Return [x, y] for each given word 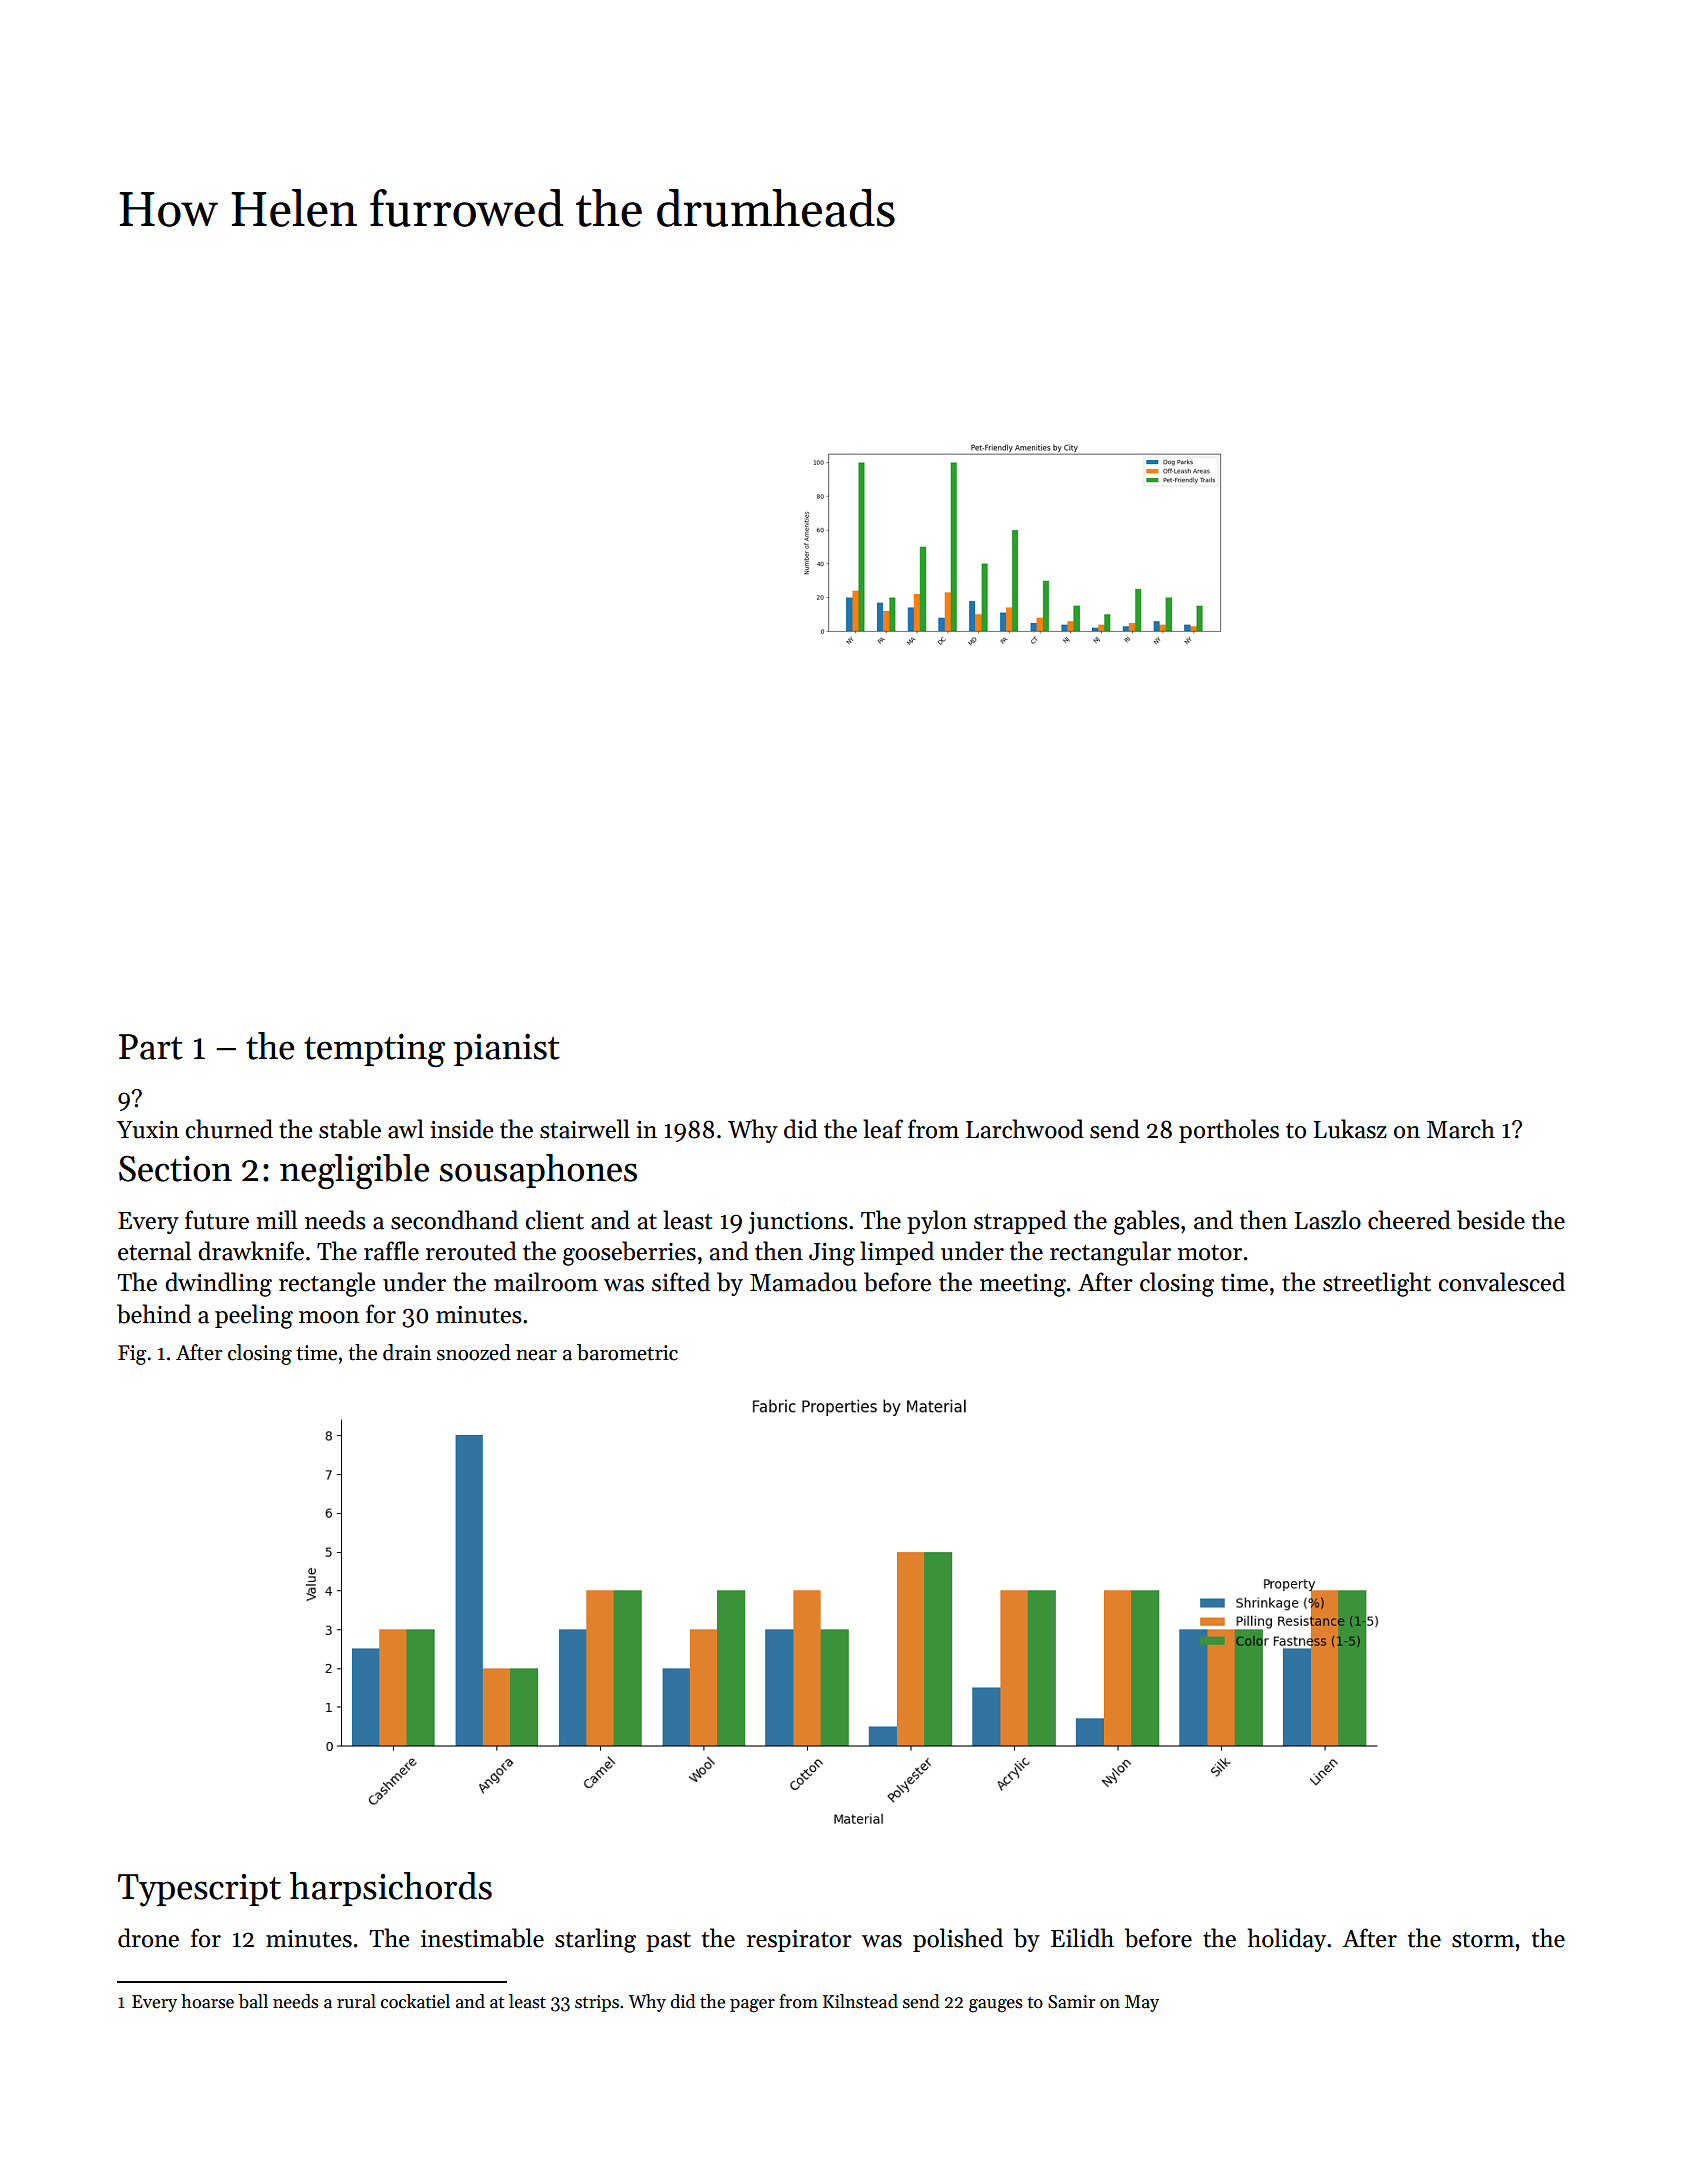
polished [958, 1940]
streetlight [1377, 1284]
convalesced [1501, 1282]
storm [1483, 1940]
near [536, 1355]
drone [148, 1938]
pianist [507, 1050]
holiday [1286, 1940]
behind [154, 1314]
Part [151, 1047]
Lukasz [1350, 1129]
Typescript [199, 1890]
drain [407, 1352]
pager [752, 2005]
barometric [627, 1352]
